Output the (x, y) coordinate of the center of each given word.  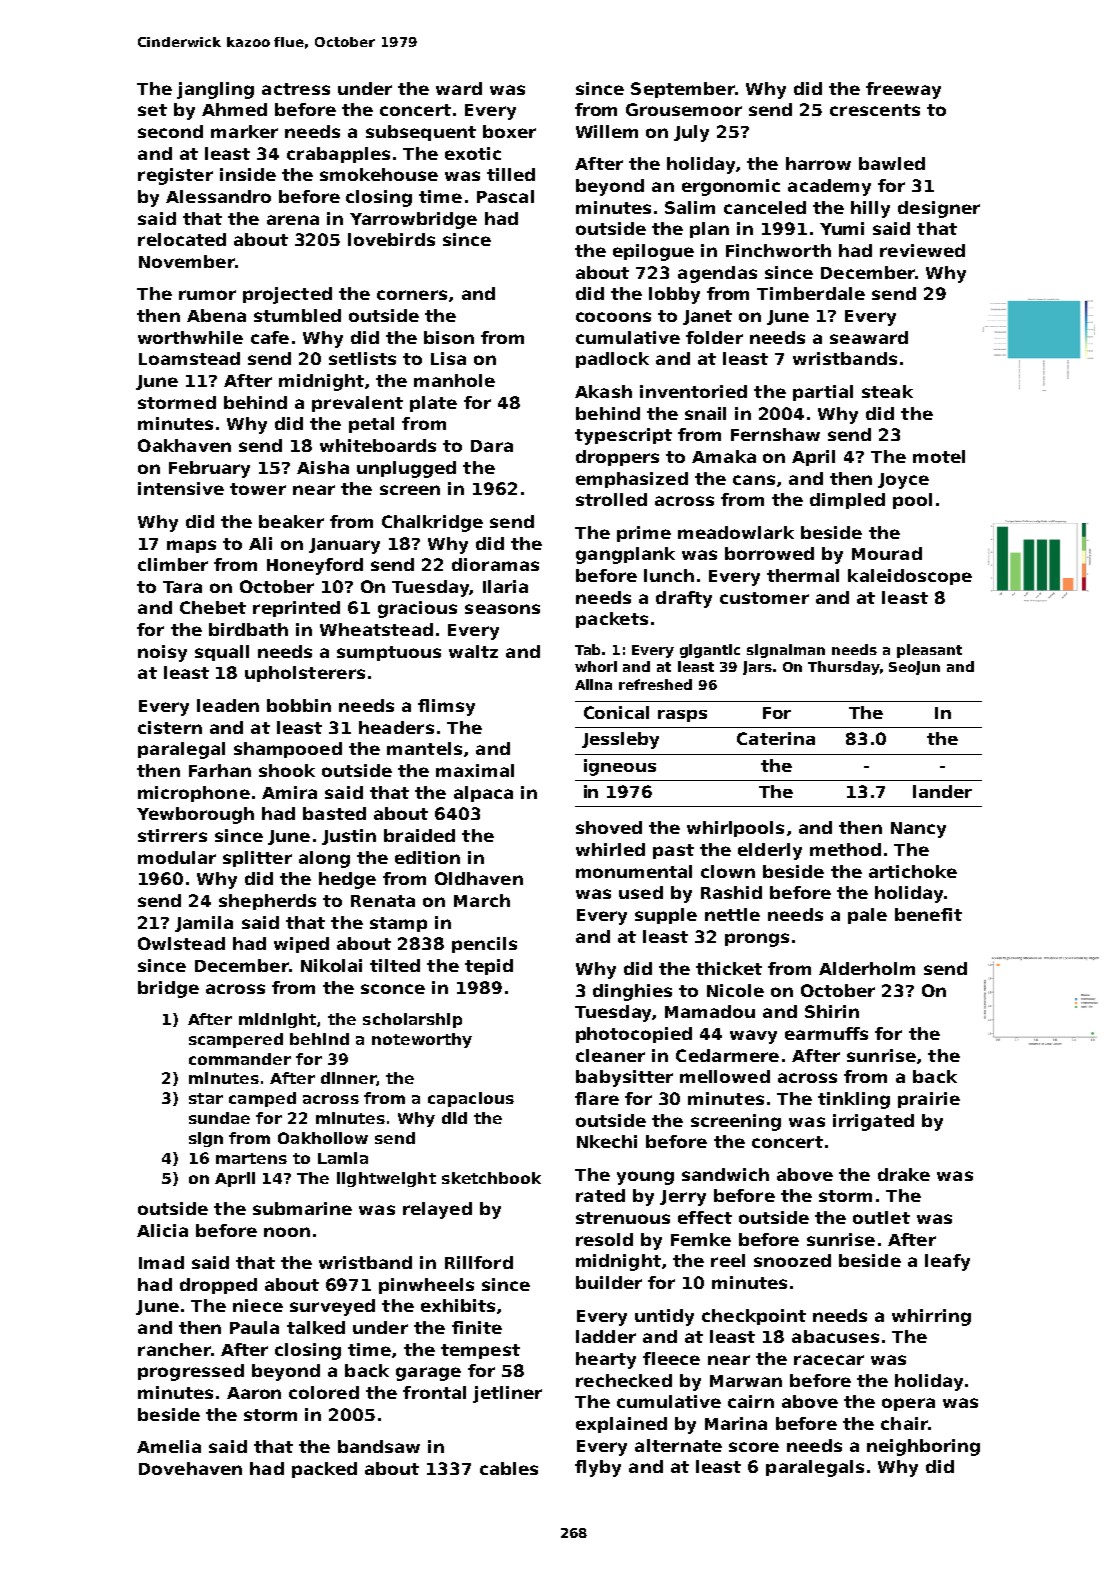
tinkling (854, 1100)
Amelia (169, 1446)
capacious (471, 1099)
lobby (674, 295)
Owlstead (181, 943)
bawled (892, 163)
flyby (598, 1468)
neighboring (923, 1447)
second (170, 131)
